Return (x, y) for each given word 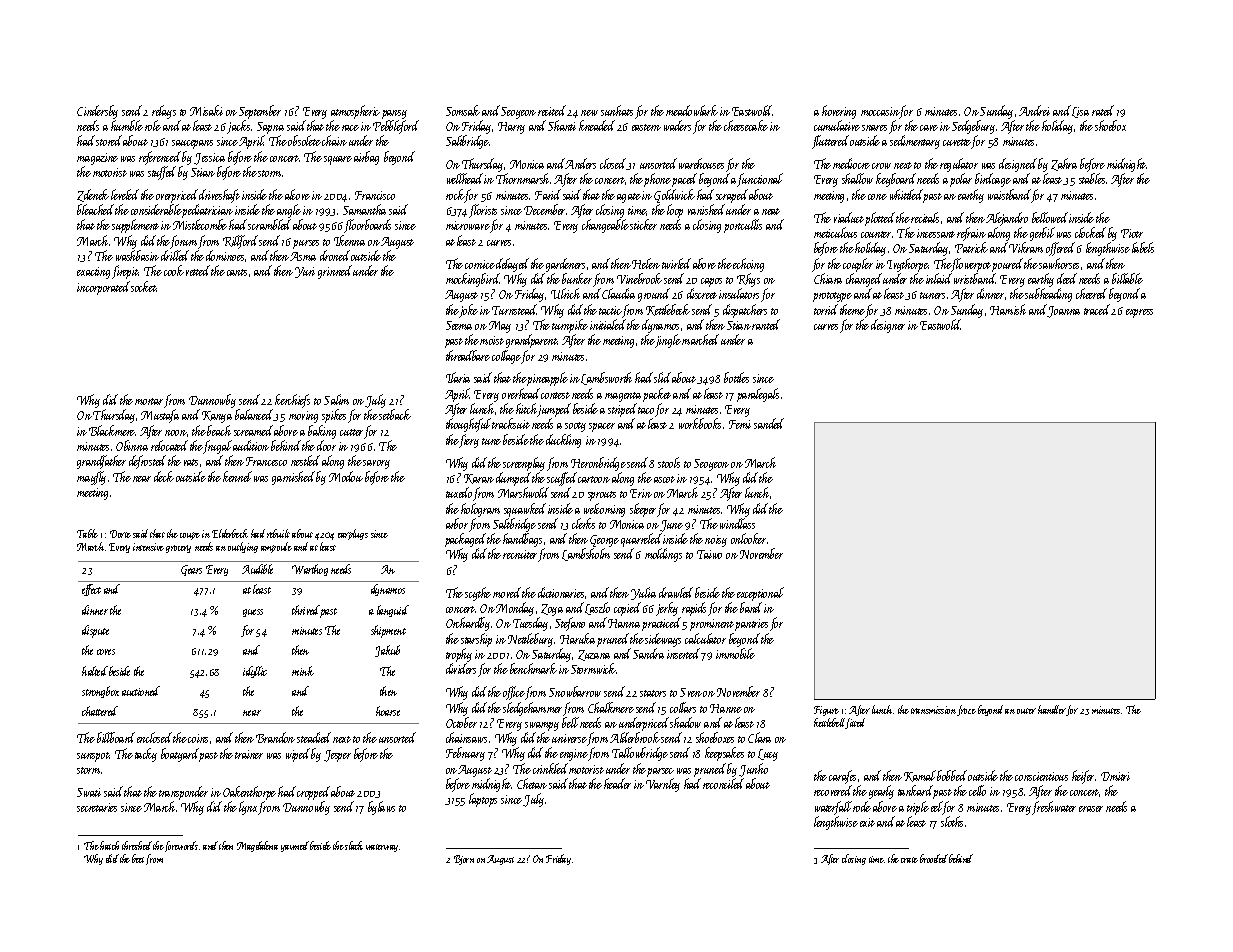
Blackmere (112, 430)
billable (1127, 278)
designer (888, 326)
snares (874, 128)
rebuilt (278, 533)
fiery (469, 441)
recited (552, 110)
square (338, 160)
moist (492, 340)
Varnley (663, 785)
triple (918, 808)
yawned (295, 846)
